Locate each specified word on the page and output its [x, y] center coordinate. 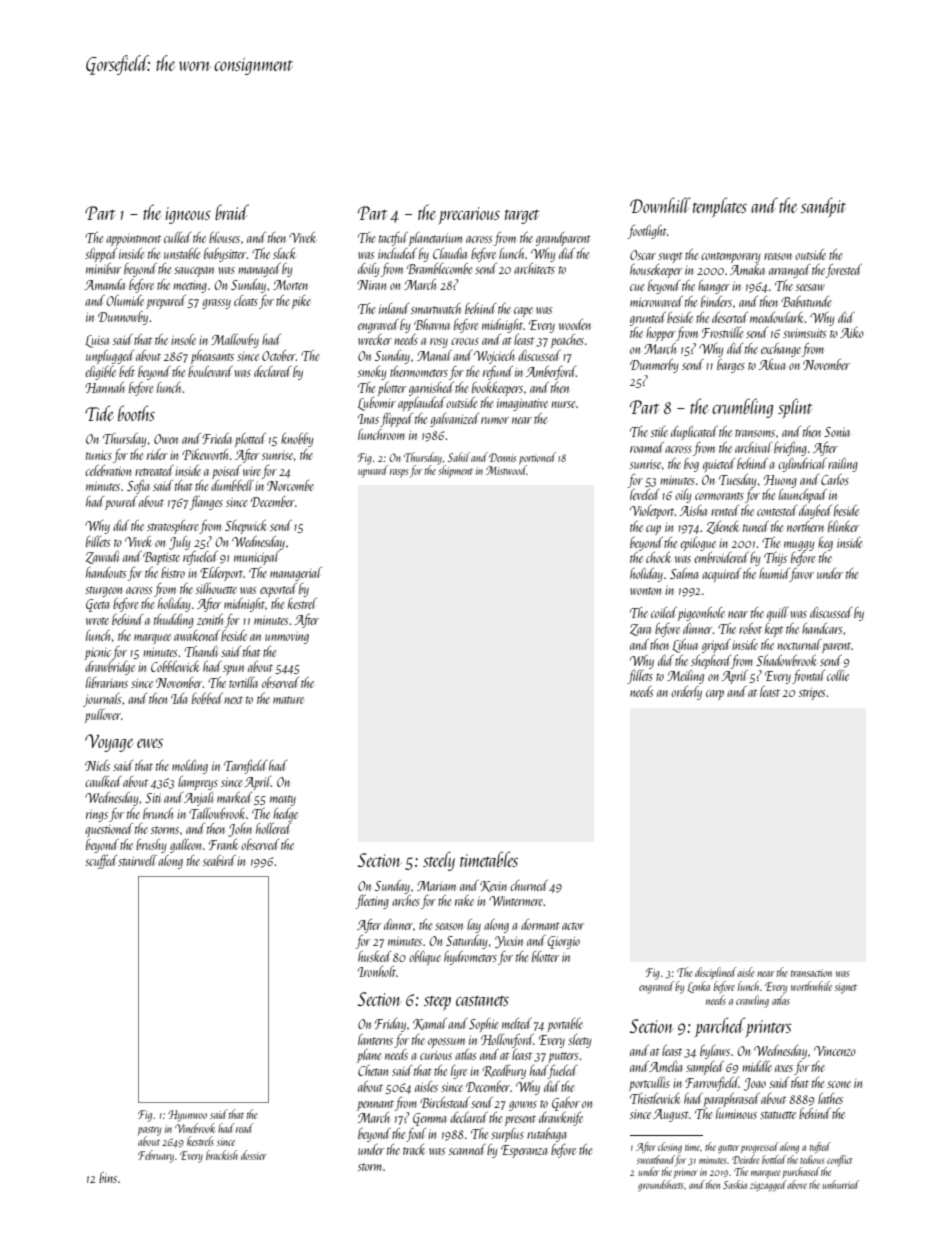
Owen [166, 439]
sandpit [823, 207]
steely [439, 861]
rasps [399, 473]
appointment [133, 240]
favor [802, 575]
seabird [219, 860]
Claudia [450, 253]
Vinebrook [195, 1128]
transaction [811, 973]
